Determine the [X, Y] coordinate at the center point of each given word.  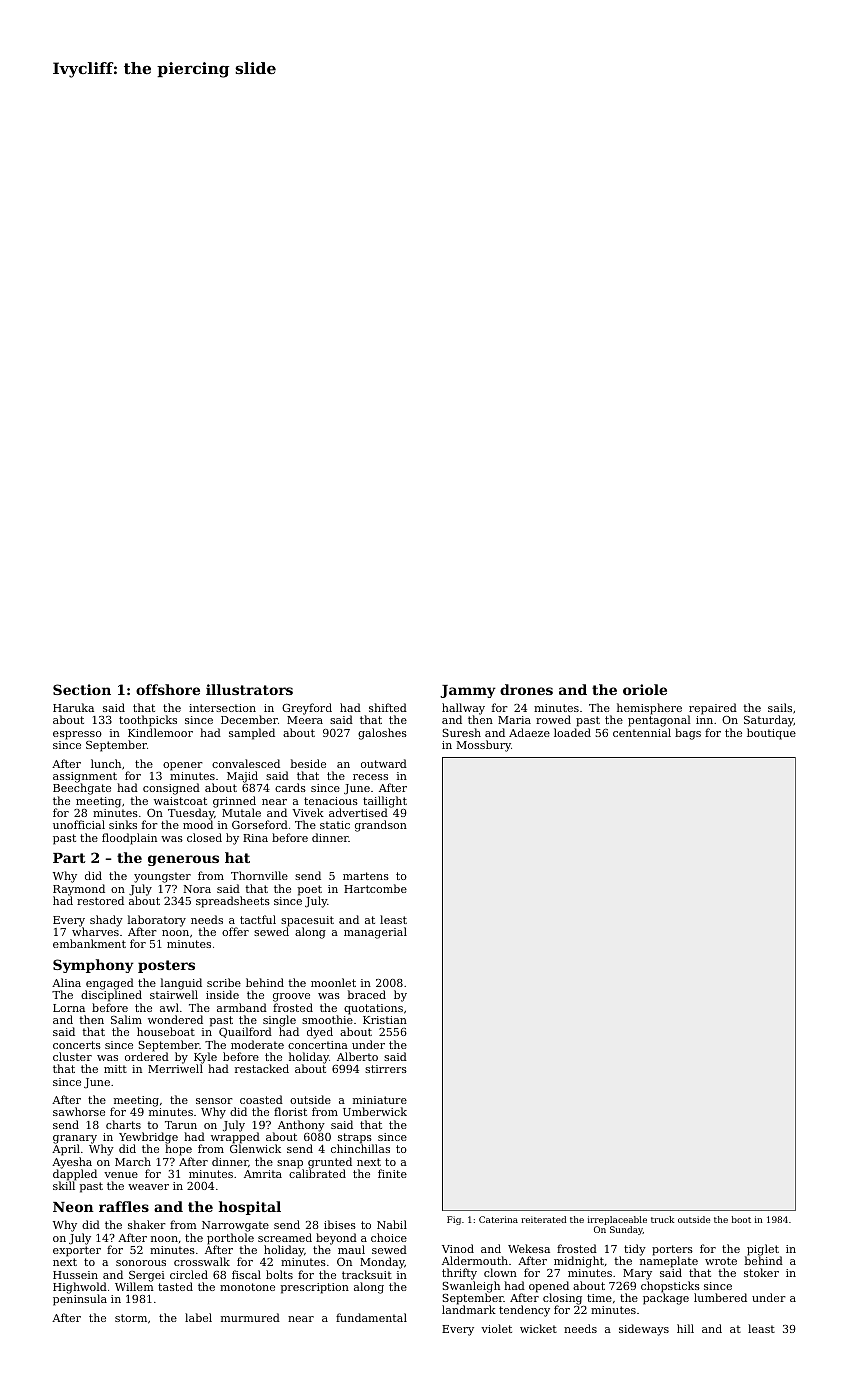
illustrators [249, 689]
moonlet [333, 982]
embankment [89, 943]
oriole [645, 689]
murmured [250, 1317]
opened [549, 1287]
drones [526, 689]
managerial [375, 933]
